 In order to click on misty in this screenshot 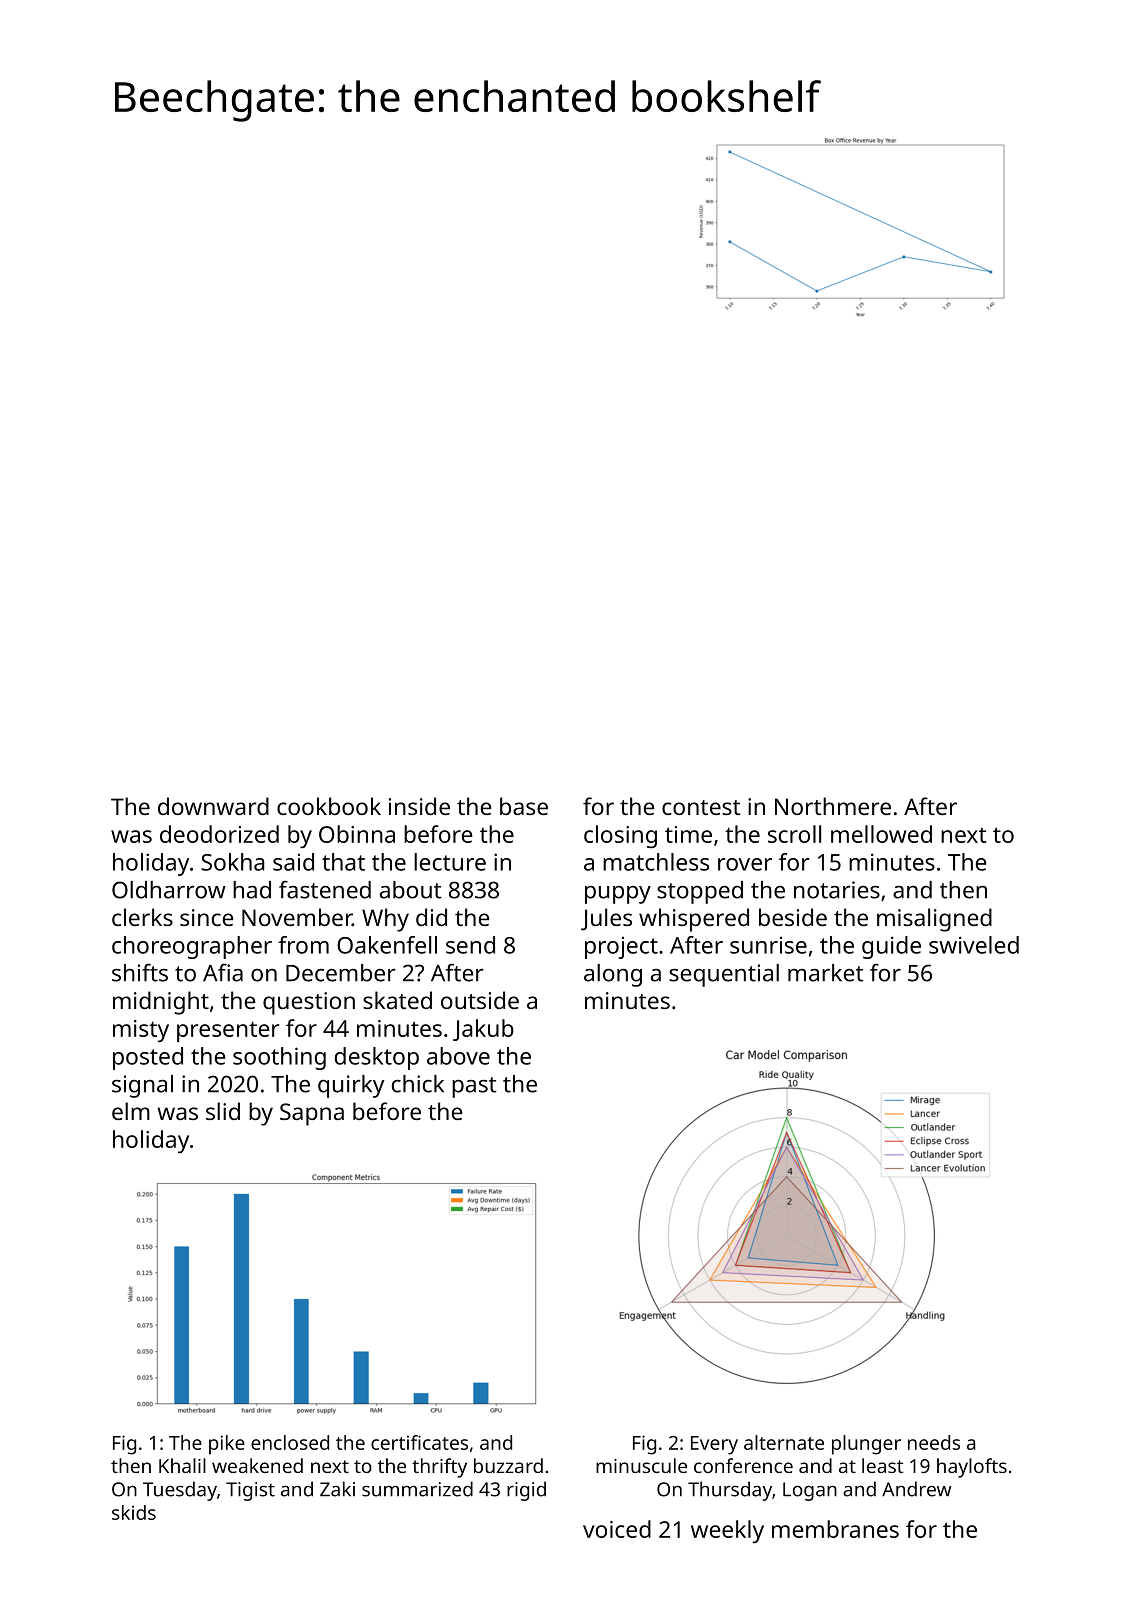, I will do `click(141, 1031)`.
